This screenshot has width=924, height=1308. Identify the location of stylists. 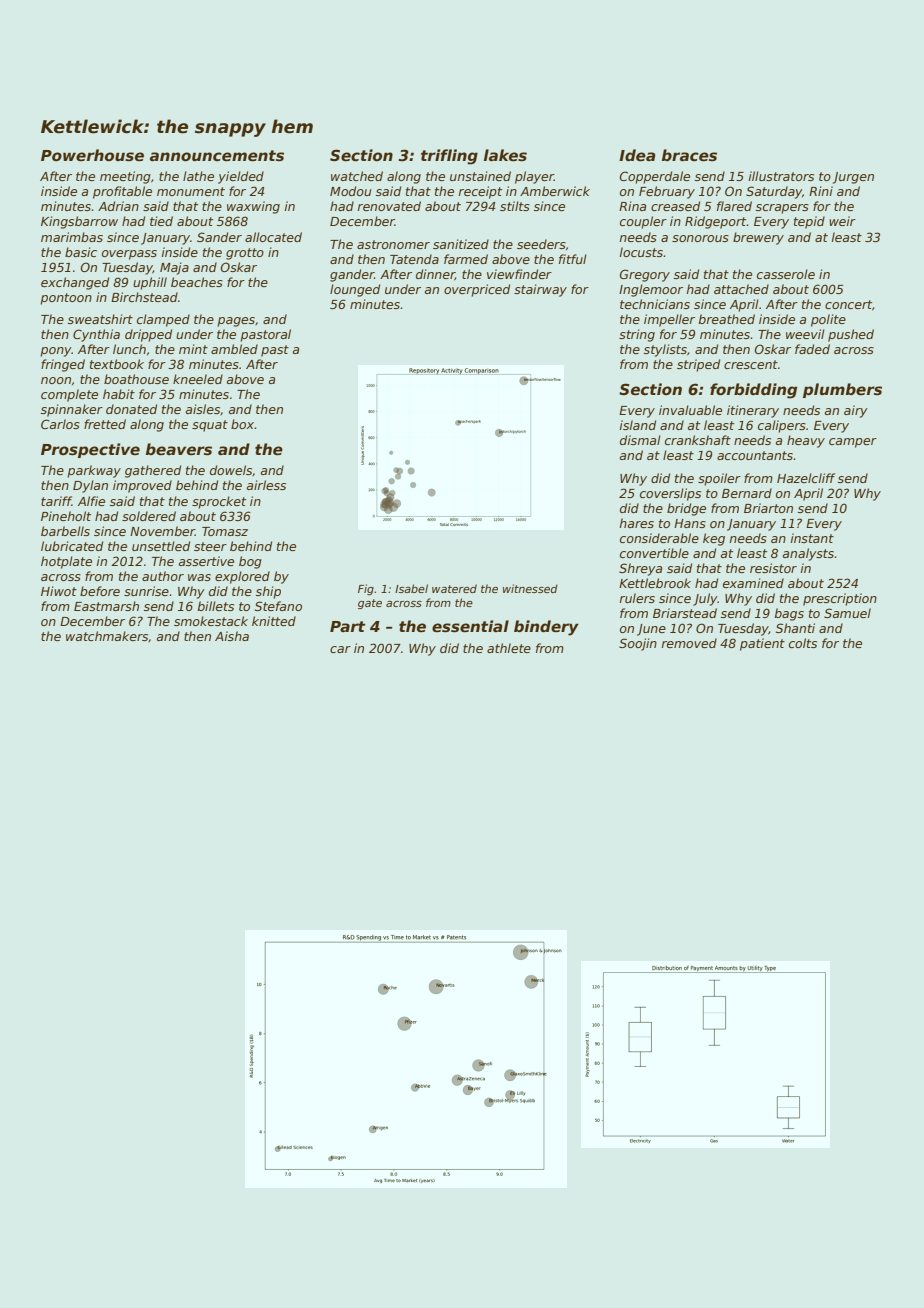
(665, 350).
